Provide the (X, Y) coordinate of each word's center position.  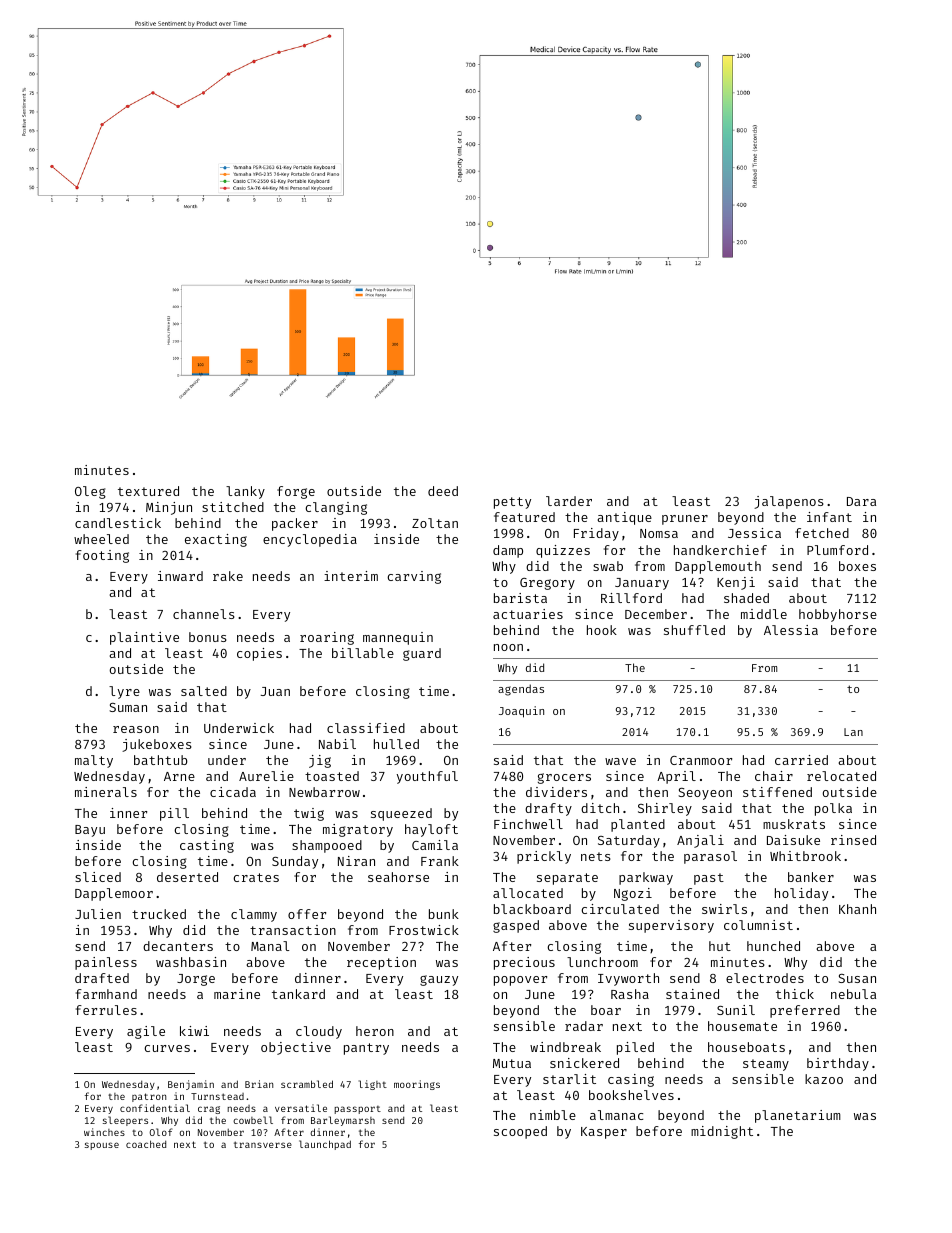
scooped (520, 1132)
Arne (179, 776)
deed (443, 491)
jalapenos (789, 502)
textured (148, 491)
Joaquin (521, 712)
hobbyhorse (838, 615)
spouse (102, 1146)
